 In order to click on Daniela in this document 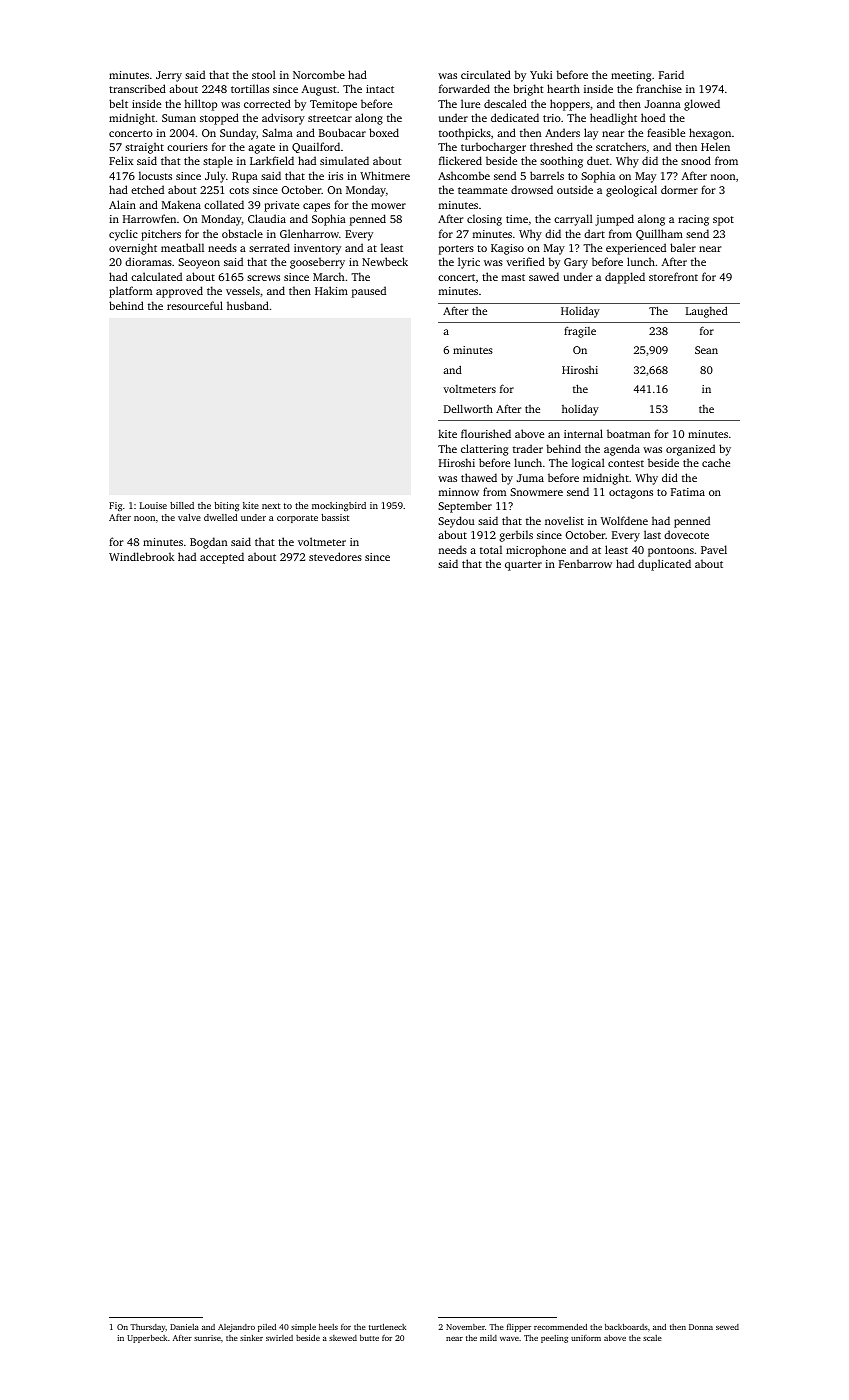, I will do `click(184, 1327)`.
